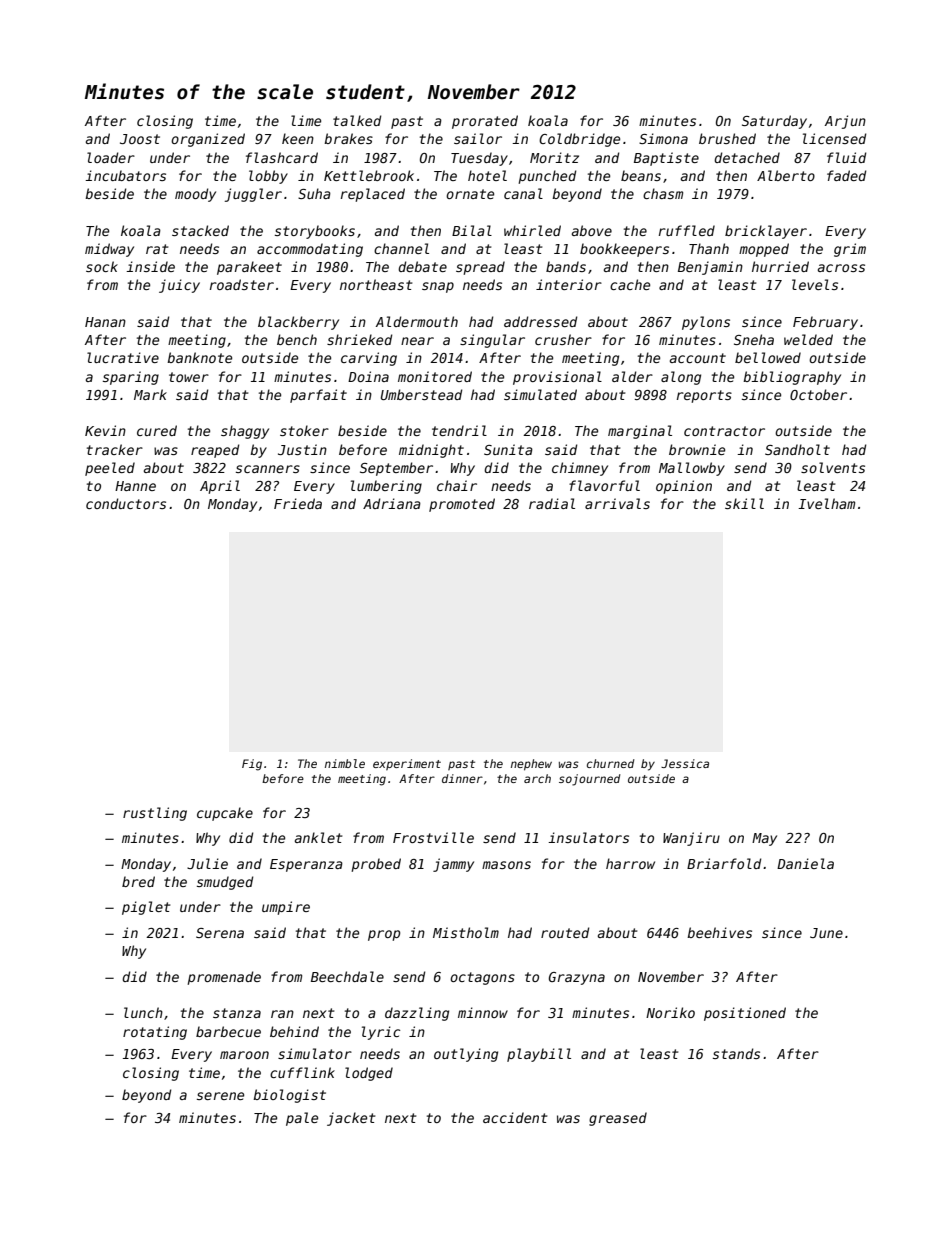 The image size is (952, 1233). What do you see at coordinates (357, 120) in the image?
I see `talked` at bounding box center [357, 120].
